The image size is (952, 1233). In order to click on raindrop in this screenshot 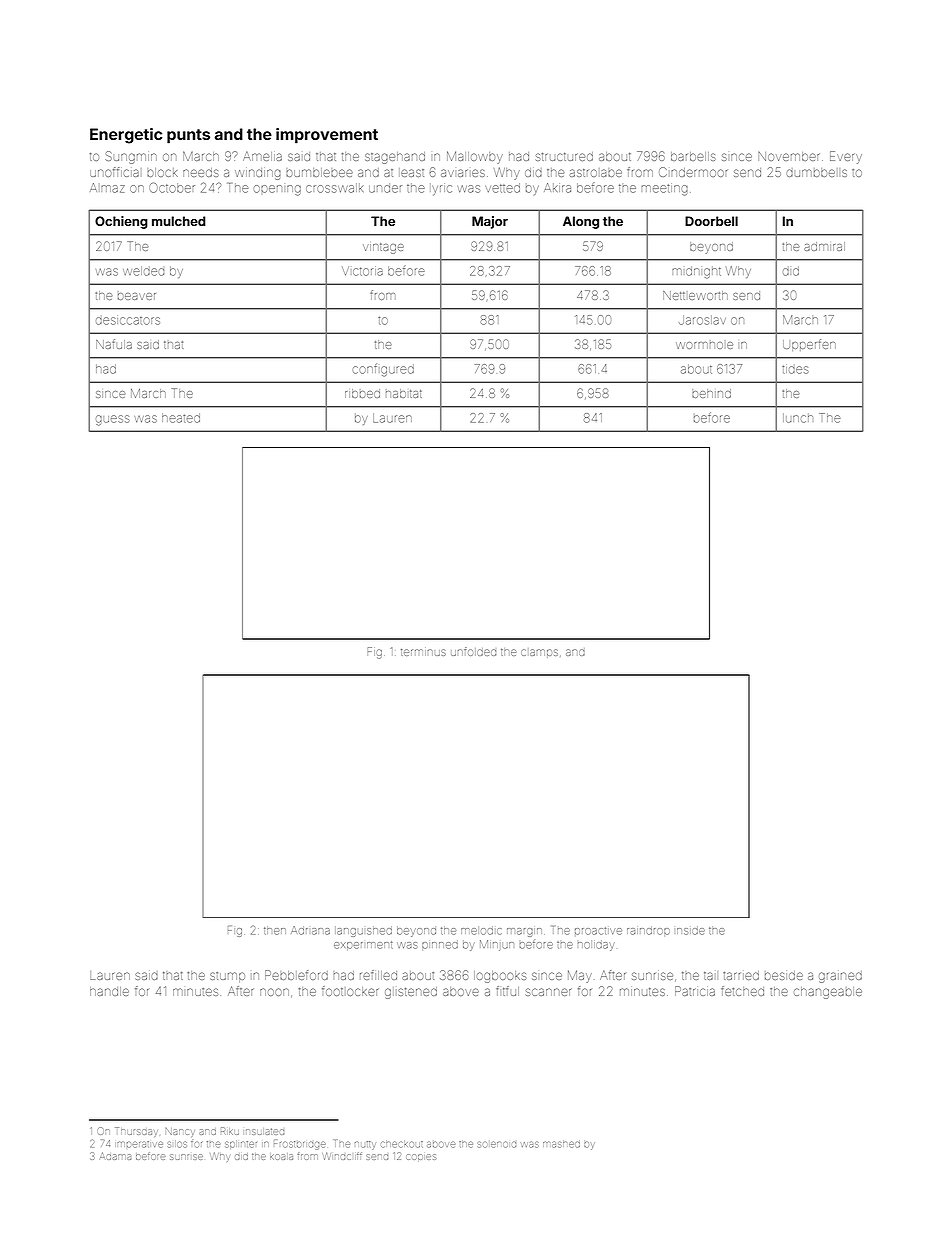, I will do `click(648, 930)`.
